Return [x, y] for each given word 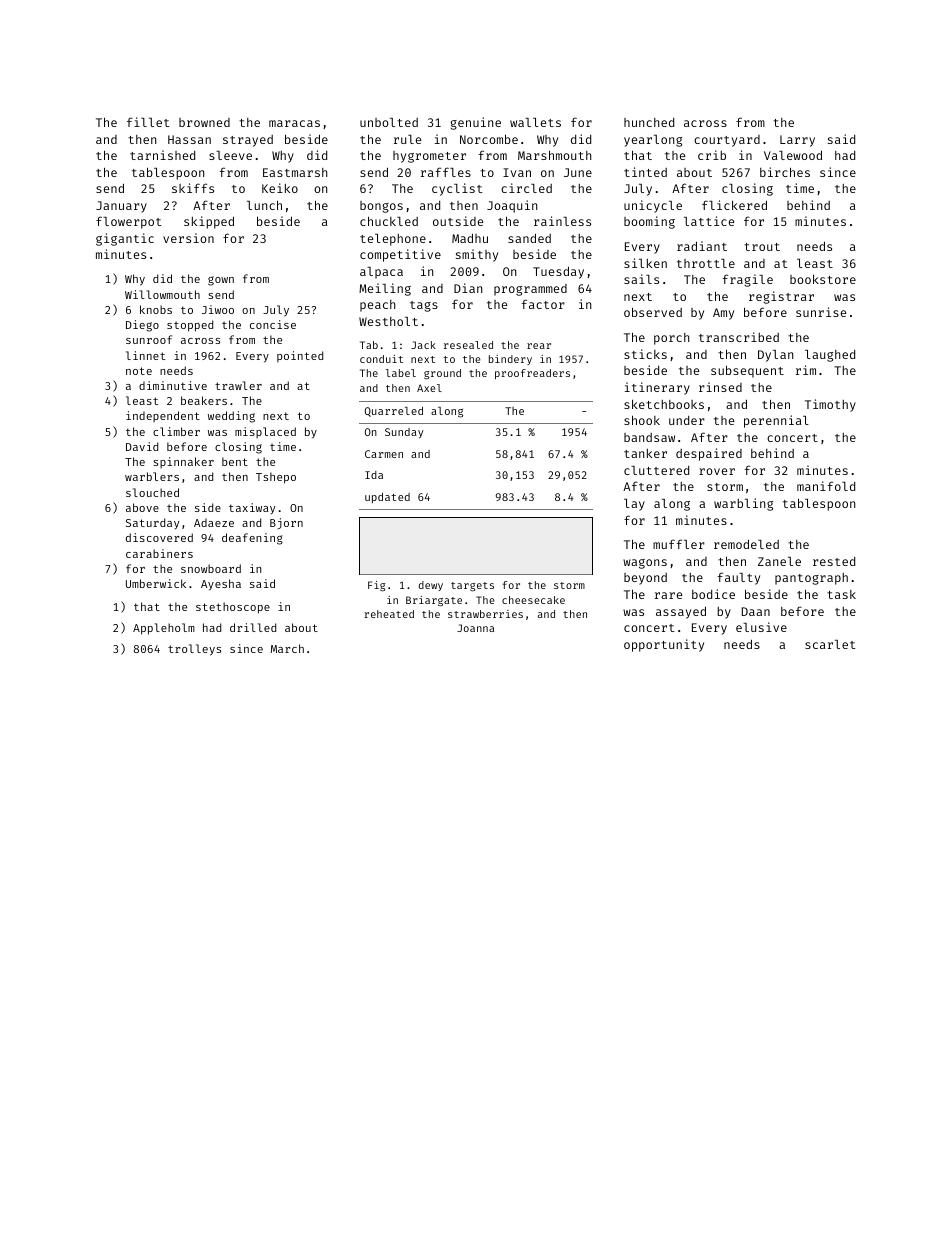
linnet [145, 355]
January [121, 207]
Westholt [388, 321]
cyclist [457, 189]
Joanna [475, 628]
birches [785, 172]
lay [634, 505]
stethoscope [233, 608]
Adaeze [214, 522]
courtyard [727, 141]
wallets [535, 122]
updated [387, 498]
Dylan [775, 356]
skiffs [193, 188]
